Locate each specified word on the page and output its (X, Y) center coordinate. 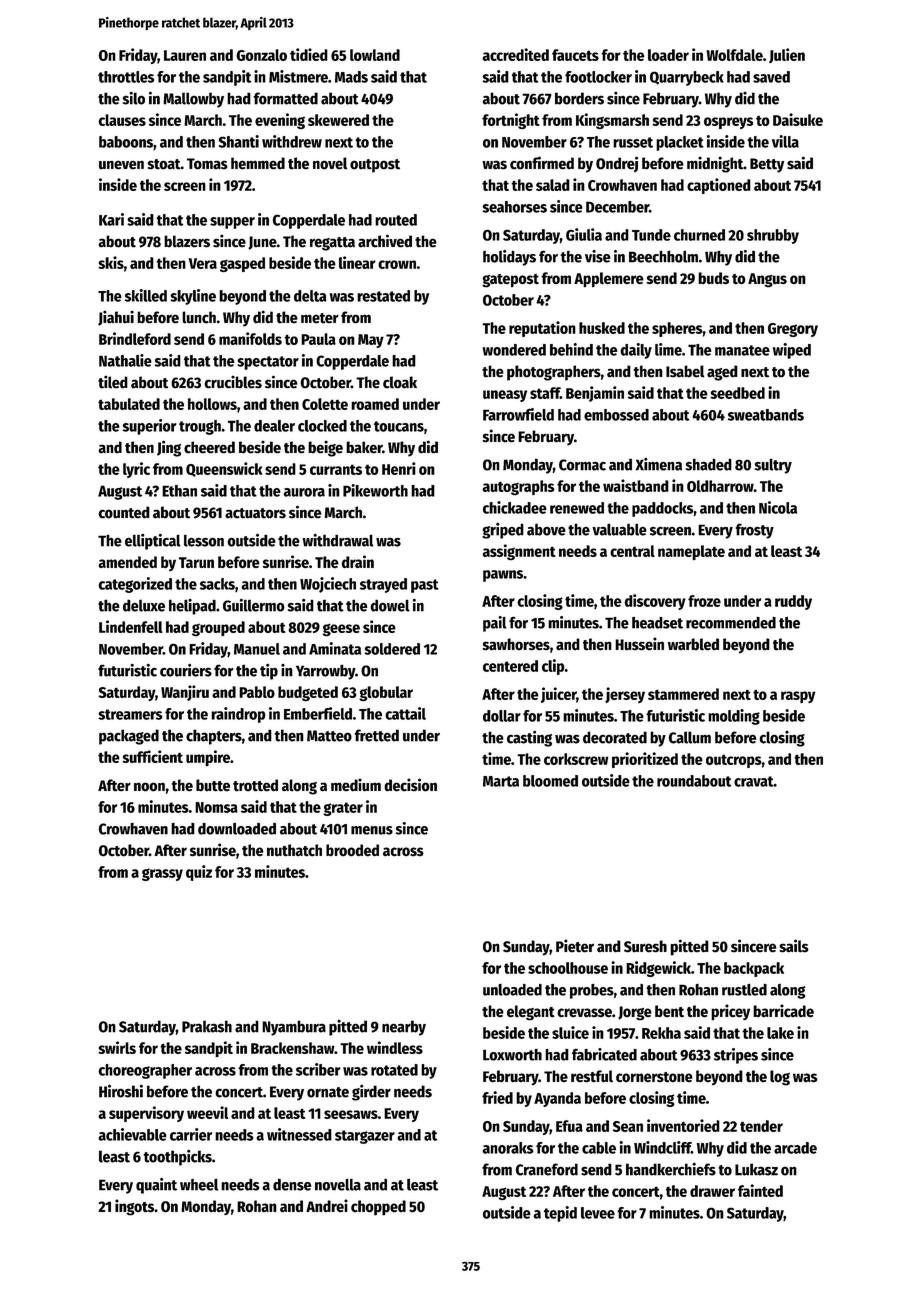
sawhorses (516, 644)
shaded (709, 464)
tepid (560, 1214)
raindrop (238, 715)
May (371, 341)
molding (734, 717)
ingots (134, 1207)
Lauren (185, 55)
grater (343, 809)
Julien (787, 55)
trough (200, 427)
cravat (754, 781)
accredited (515, 54)
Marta (501, 781)
